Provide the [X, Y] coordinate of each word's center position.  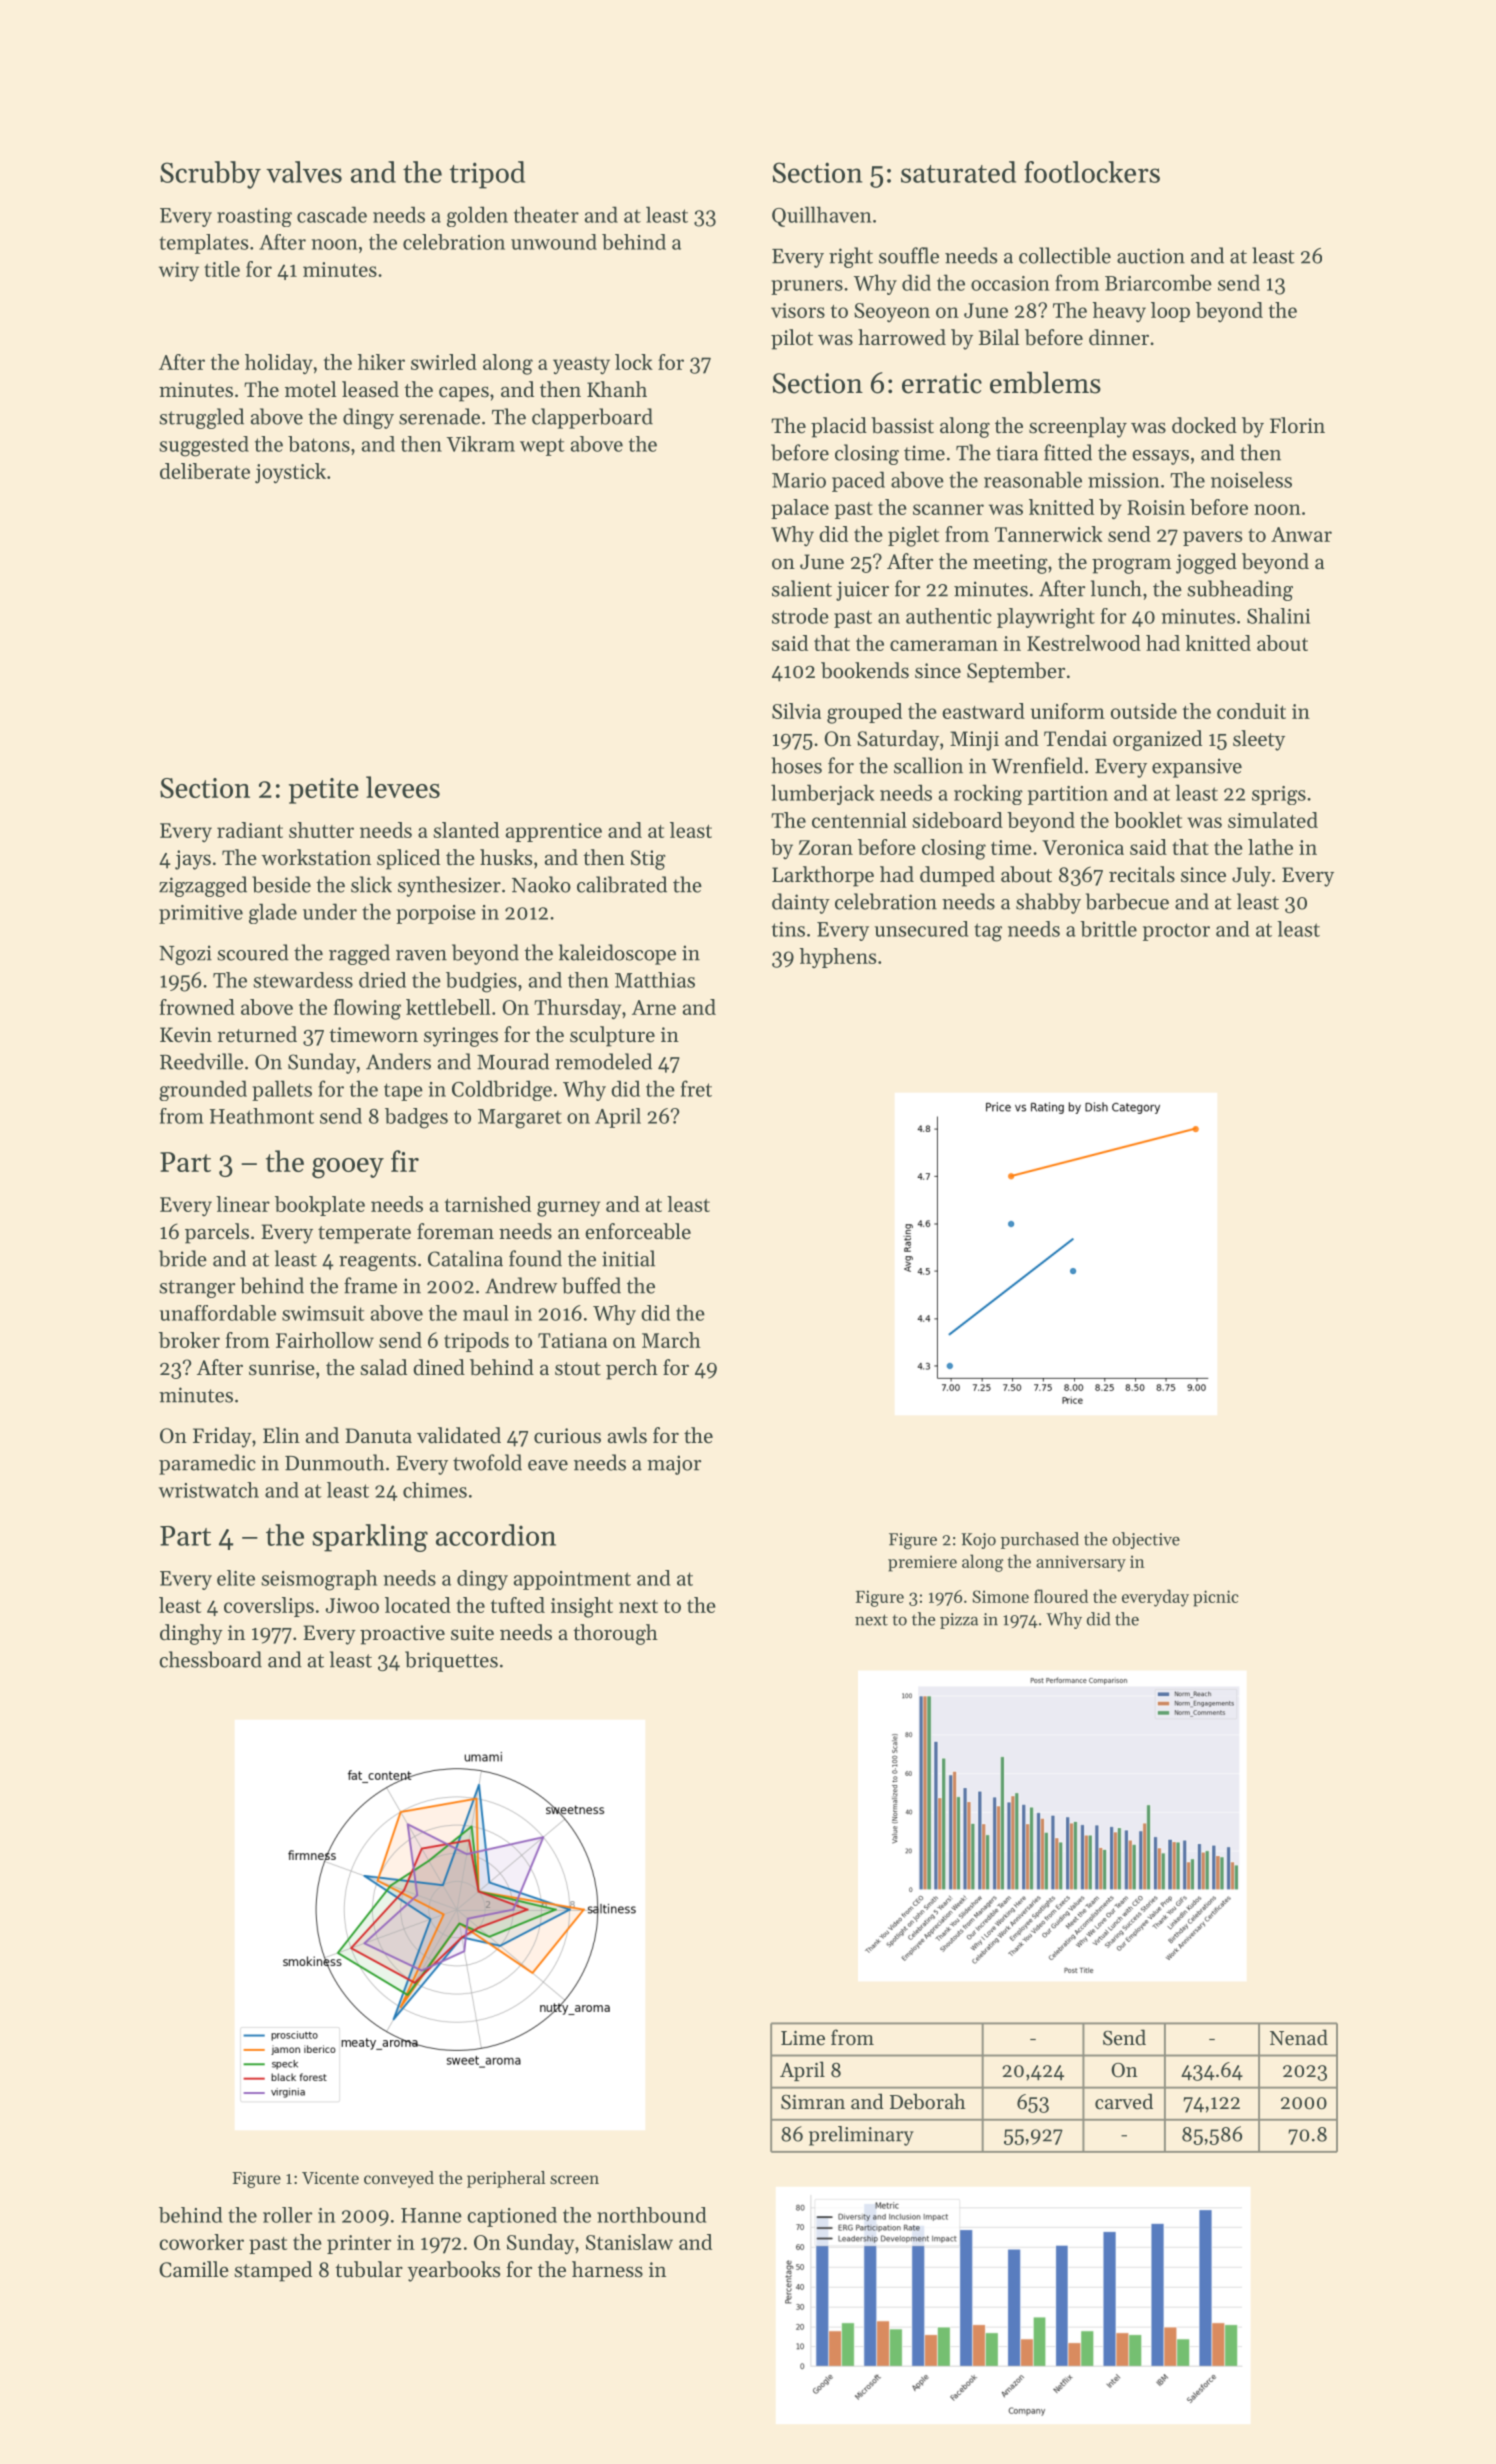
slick [371, 884]
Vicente [330, 2178]
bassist [902, 425]
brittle [1108, 929]
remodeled [603, 1061]
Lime [803, 2038]
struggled [201, 418]
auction [1151, 256]
